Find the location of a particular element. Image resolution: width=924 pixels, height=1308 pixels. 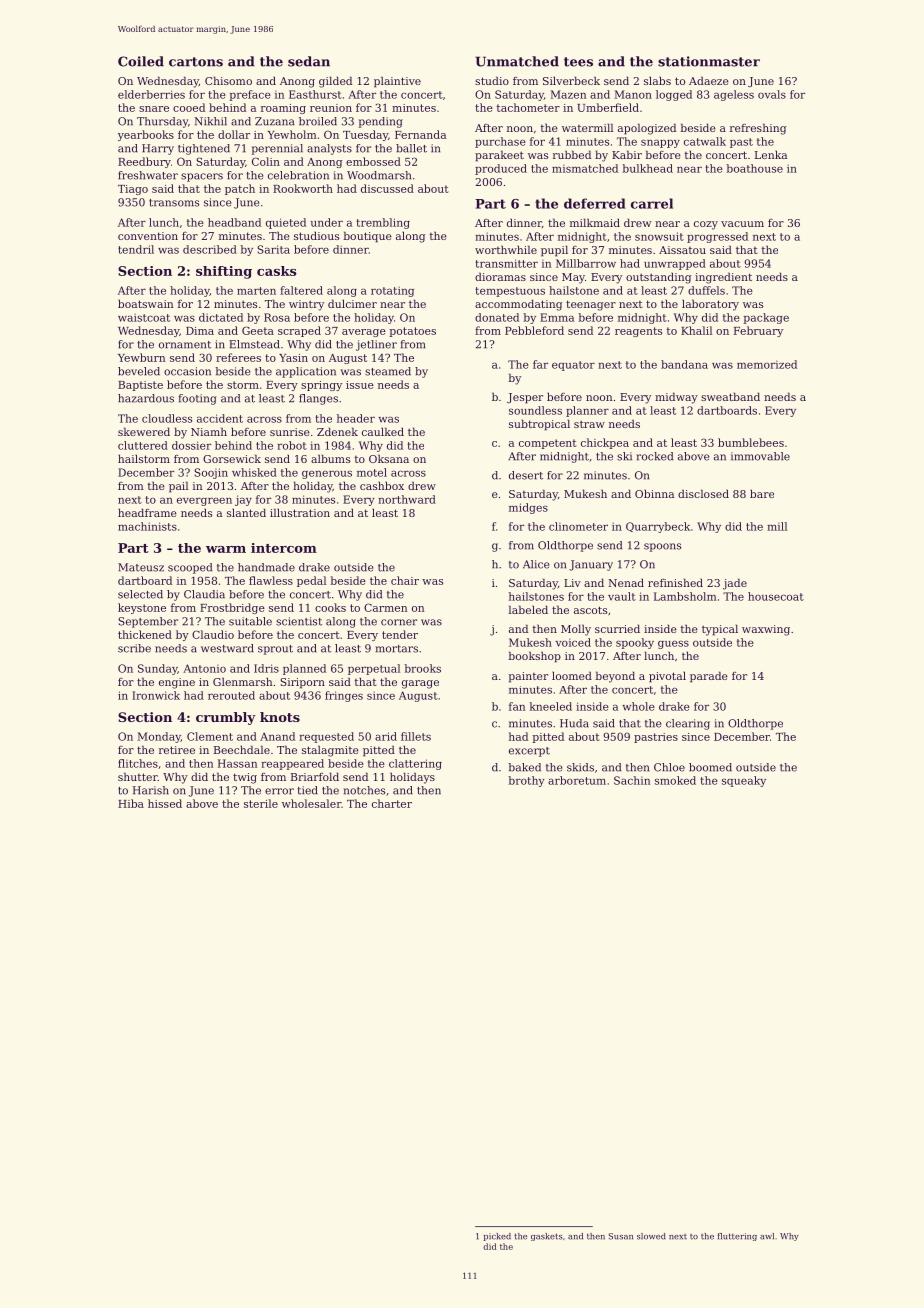

sunrise is located at coordinates (290, 432).
